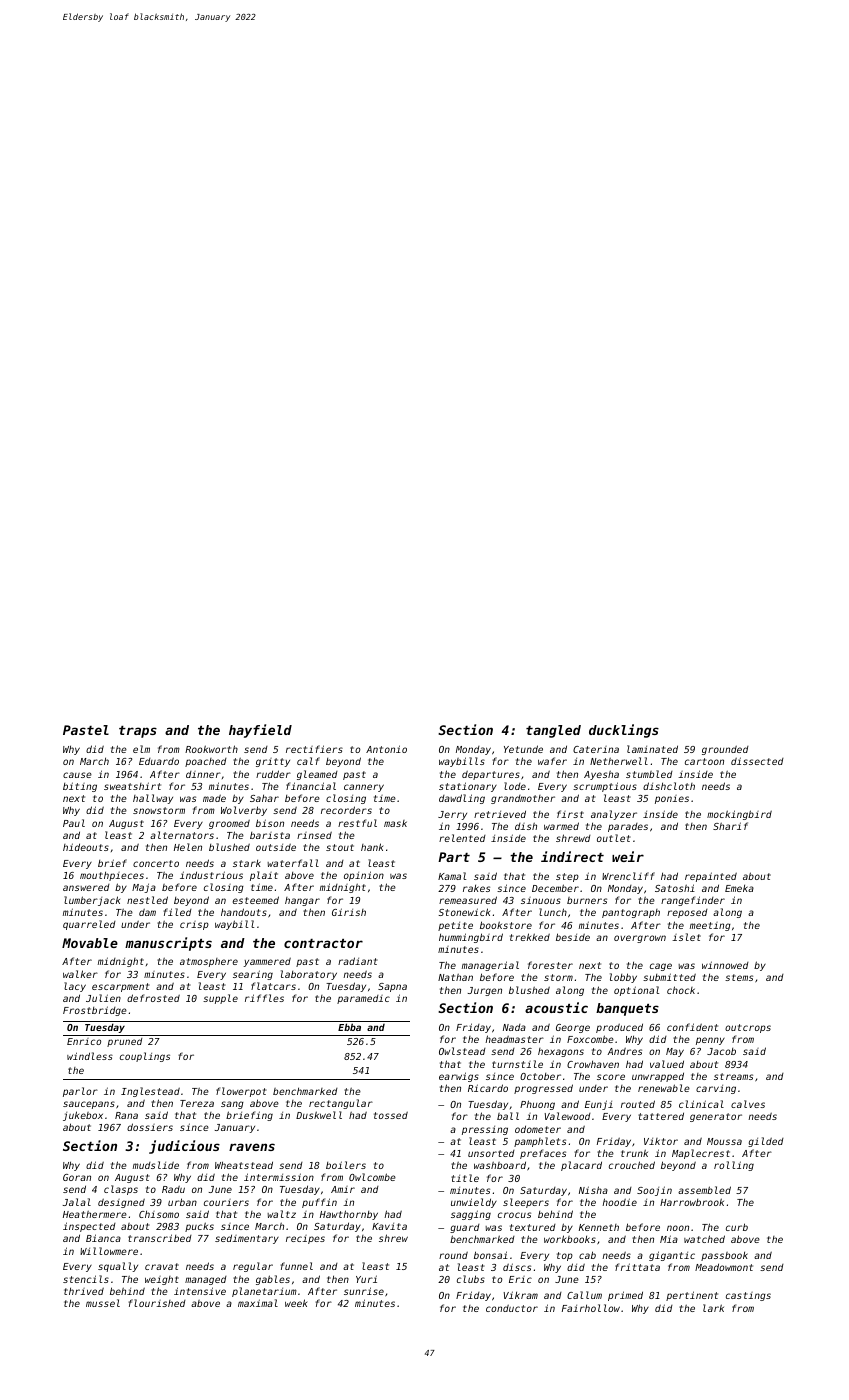  Describe the element at coordinates (203, 774) in the screenshot. I see `dinner` at that location.
